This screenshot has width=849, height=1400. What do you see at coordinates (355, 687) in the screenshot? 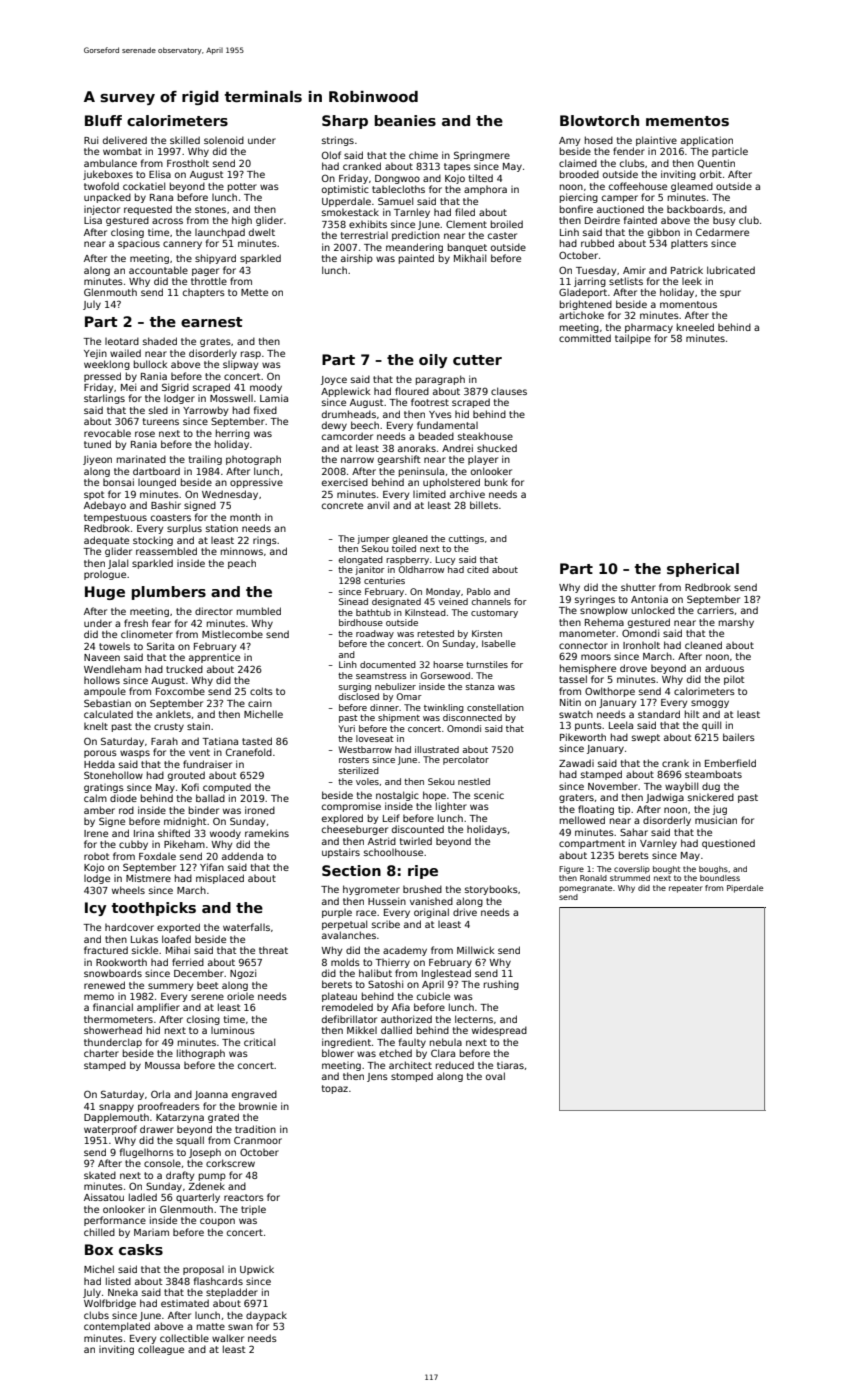
I see `surging` at bounding box center [355, 687].
